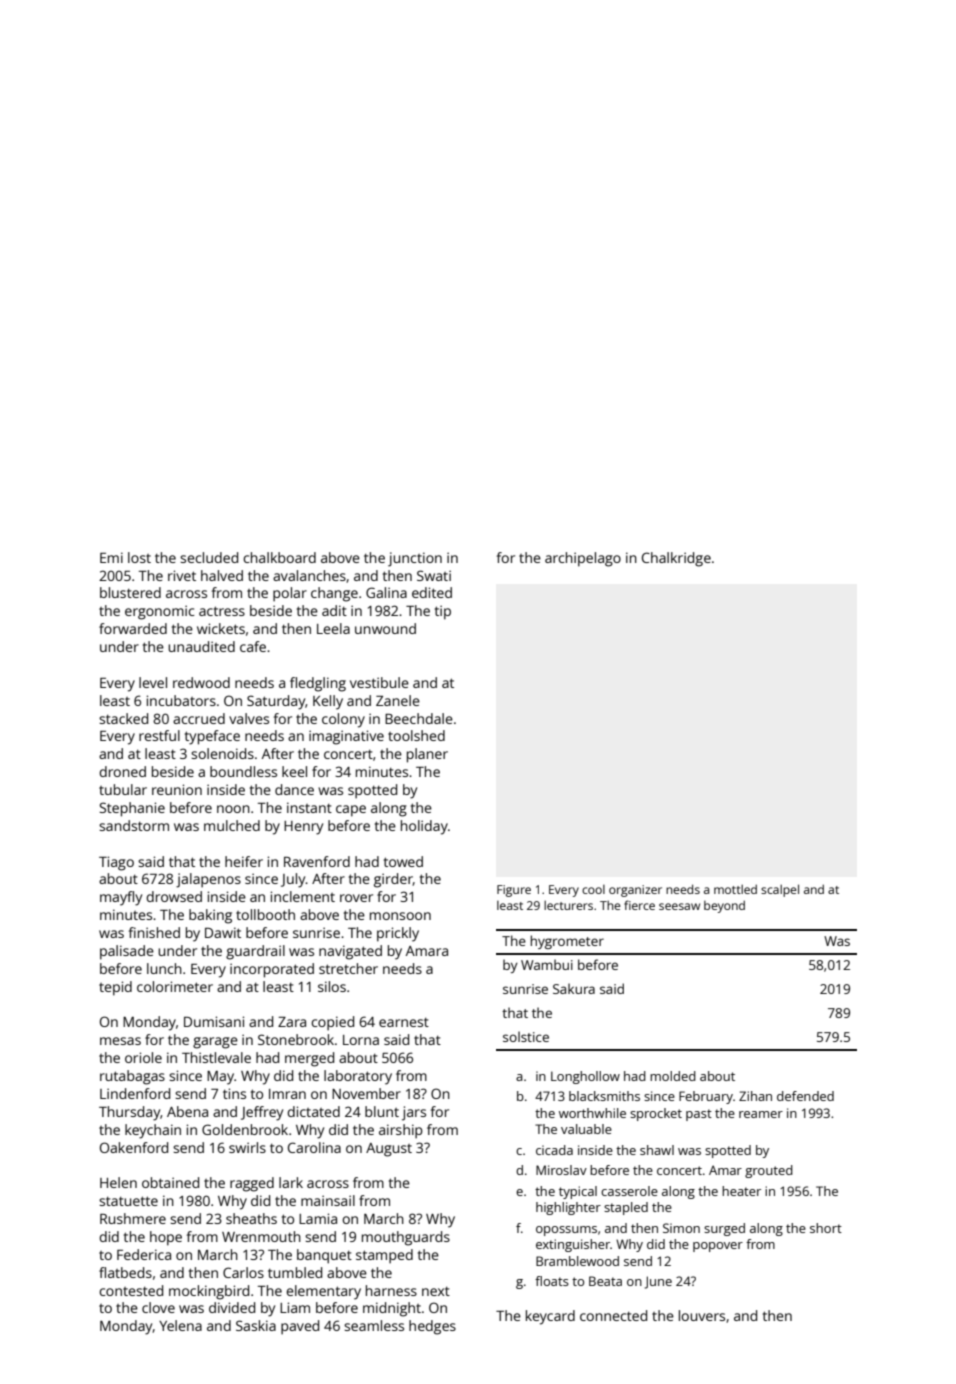 Image resolution: width=956 pixels, height=1384 pixels. I want to click on hedges, so click(432, 1327).
